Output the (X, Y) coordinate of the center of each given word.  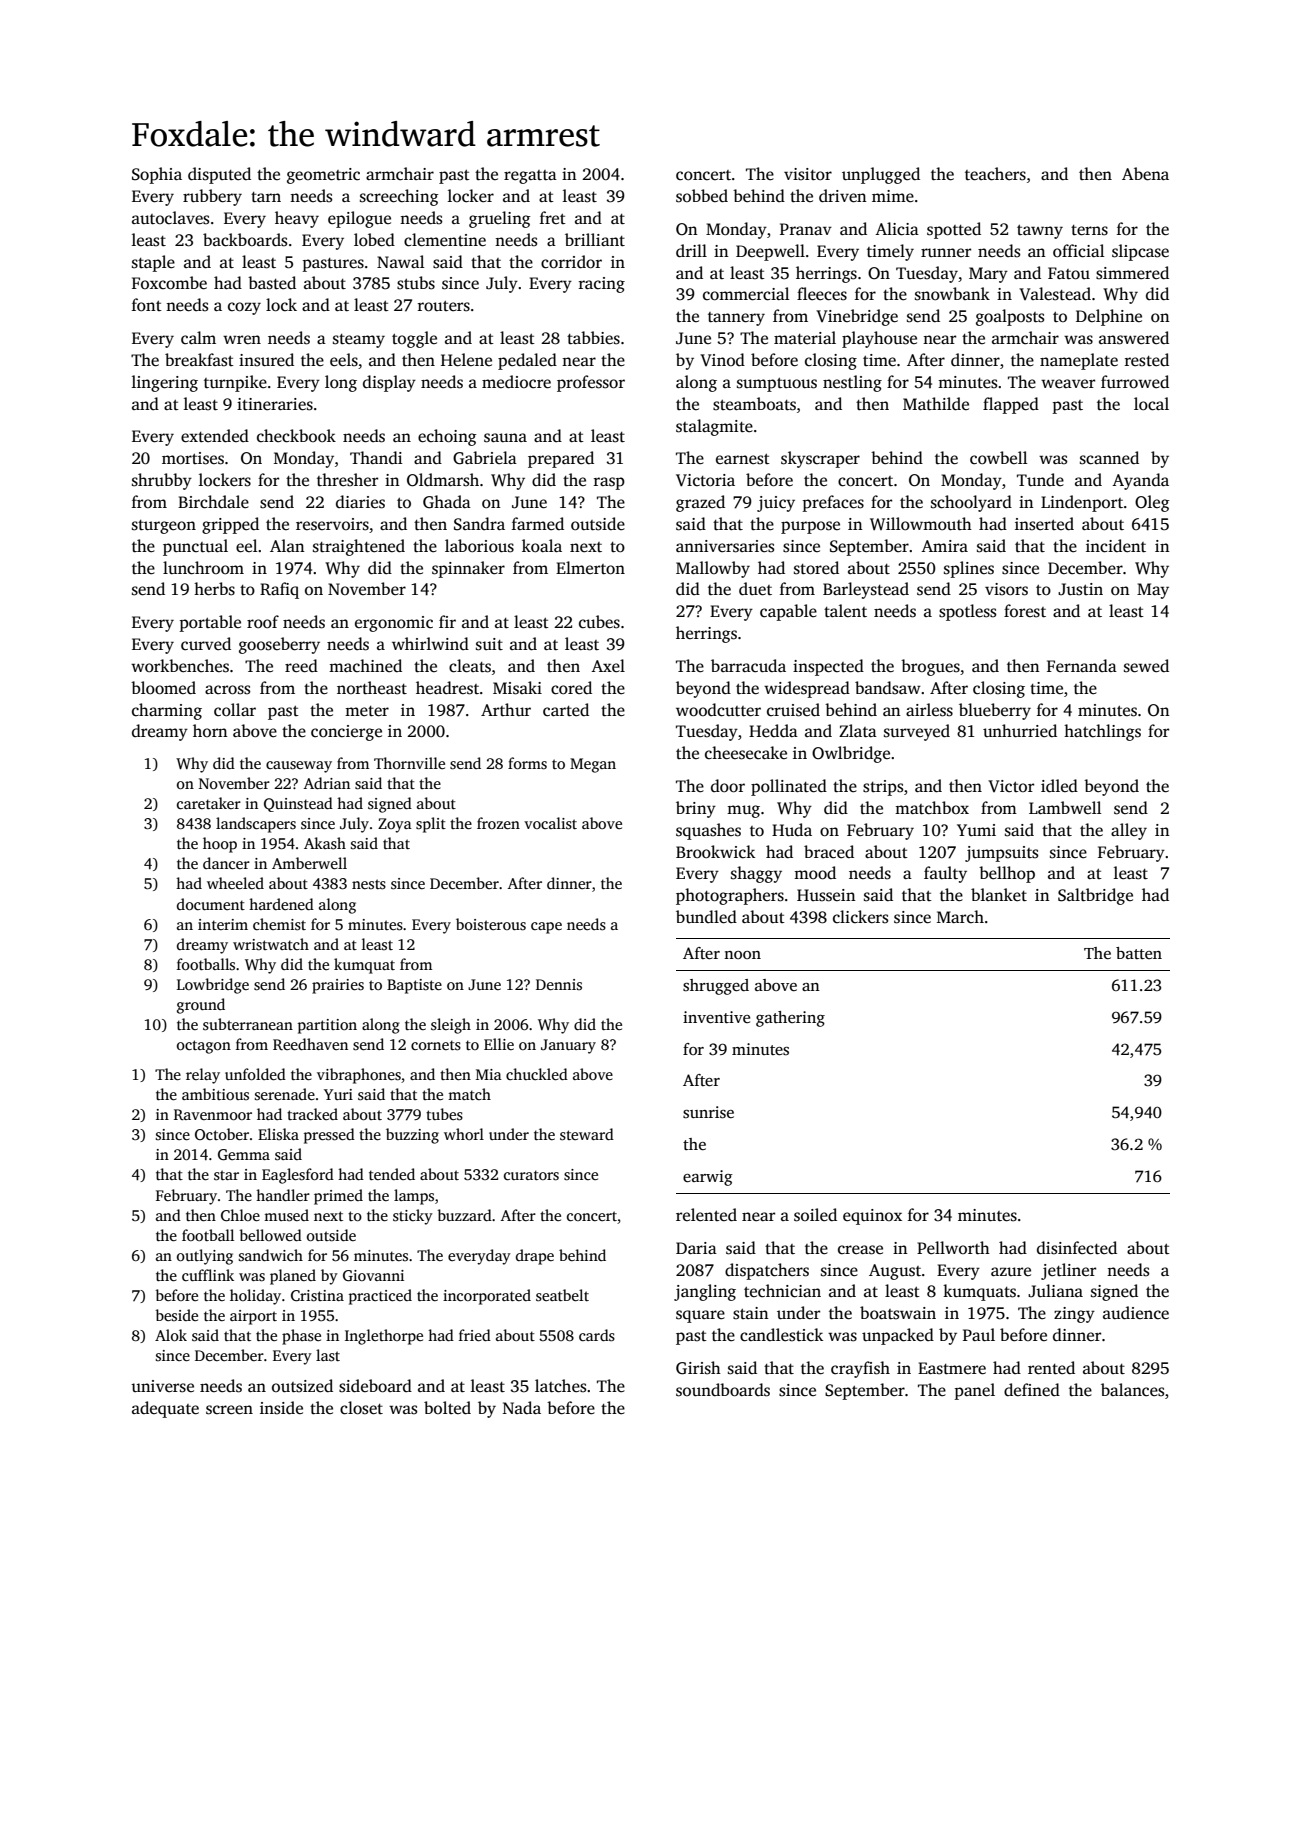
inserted (1044, 524)
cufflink (208, 1275)
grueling (500, 219)
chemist (279, 924)
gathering (790, 1019)
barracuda (748, 666)
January (568, 1046)
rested (1147, 360)
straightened (359, 547)
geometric (323, 176)
